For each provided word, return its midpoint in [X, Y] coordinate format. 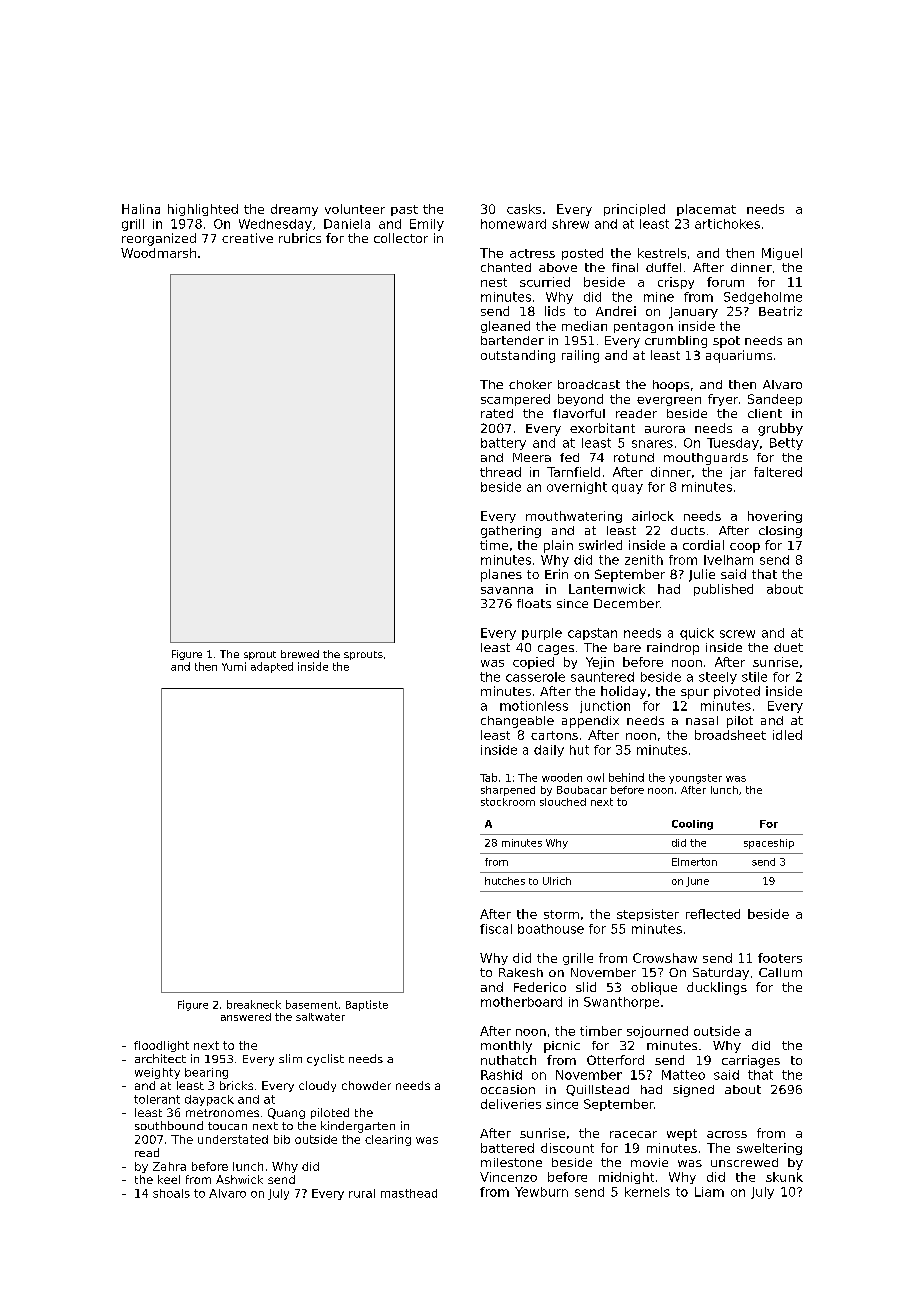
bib [282, 1139]
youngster [695, 779]
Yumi [234, 666]
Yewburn [541, 1192]
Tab [488, 777]
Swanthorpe [621, 1003]
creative [247, 238]
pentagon [643, 327]
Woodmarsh [158, 253]
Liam [709, 1192]
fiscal [496, 929]
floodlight [161, 1046]
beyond [580, 400]
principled [634, 210]
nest [494, 282]
